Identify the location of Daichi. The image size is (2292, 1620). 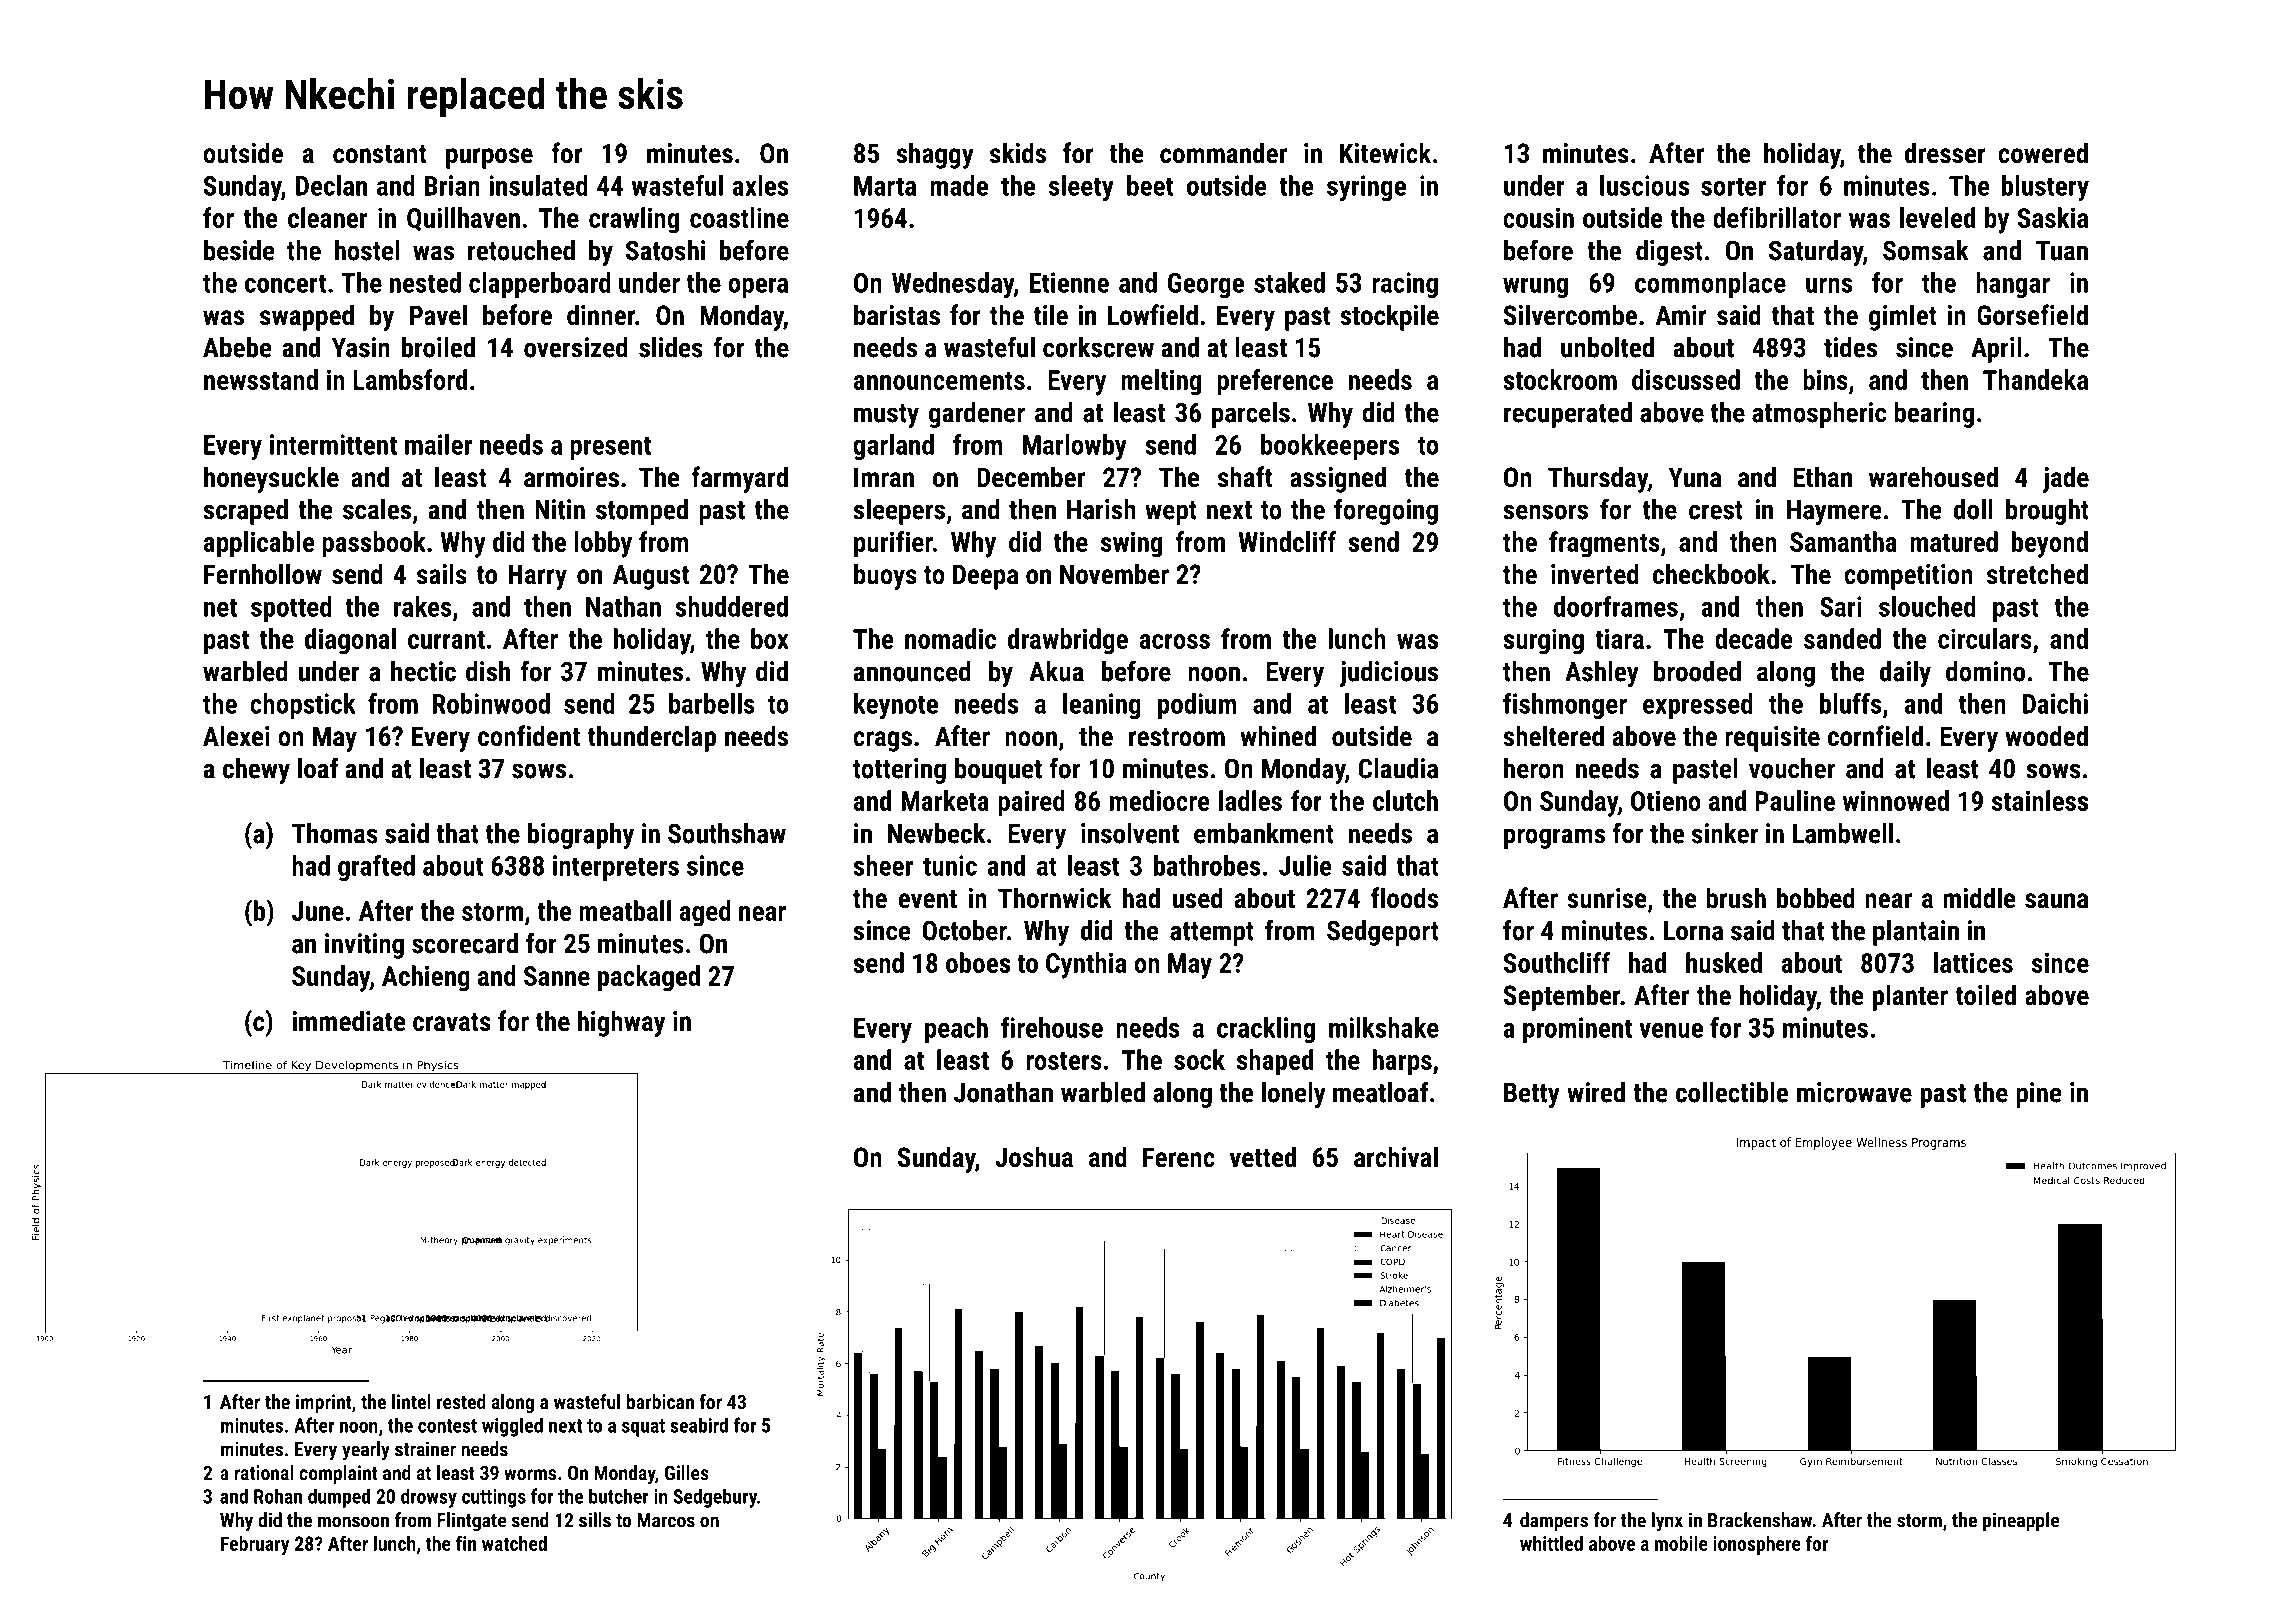
(2055, 703).
